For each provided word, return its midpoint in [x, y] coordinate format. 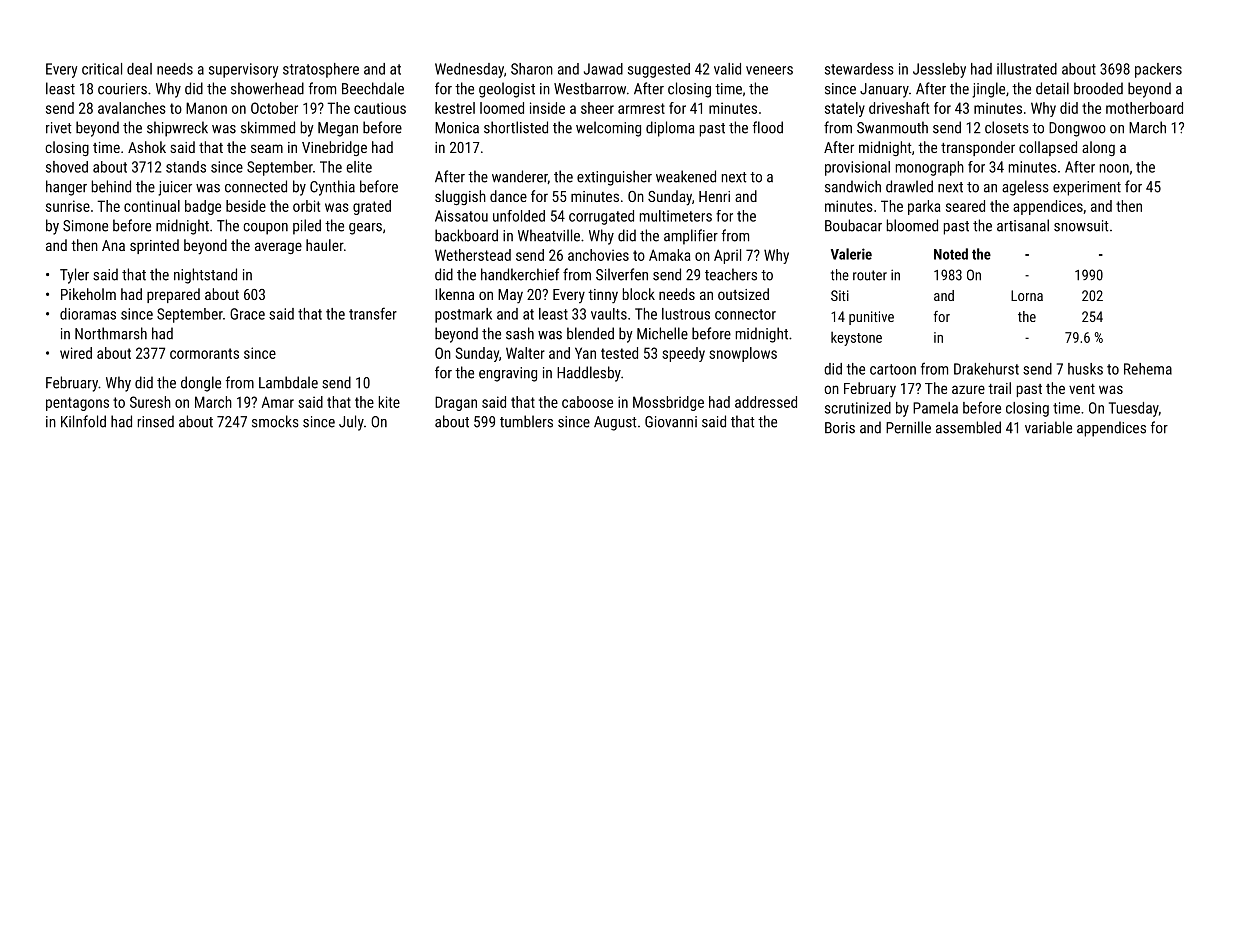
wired [76, 353]
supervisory [243, 70]
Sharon [532, 69]
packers [1158, 70]
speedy [683, 354]
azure [968, 389]
